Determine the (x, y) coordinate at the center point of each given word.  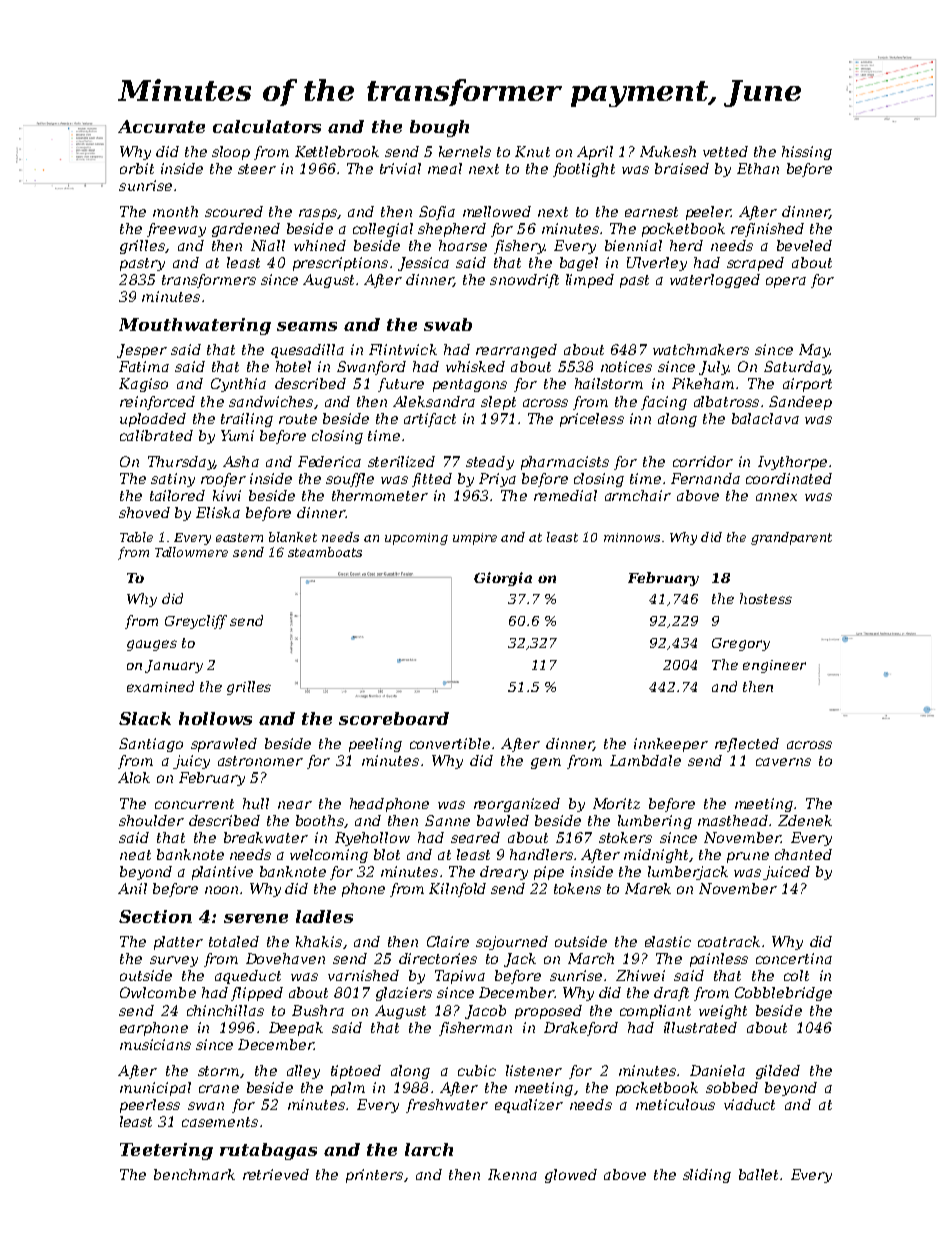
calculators (267, 126)
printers (374, 1176)
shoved (144, 512)
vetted (725, 151)
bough (439, 128)
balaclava (765, 418)
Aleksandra (434, 401)
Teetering (166, 1151)
